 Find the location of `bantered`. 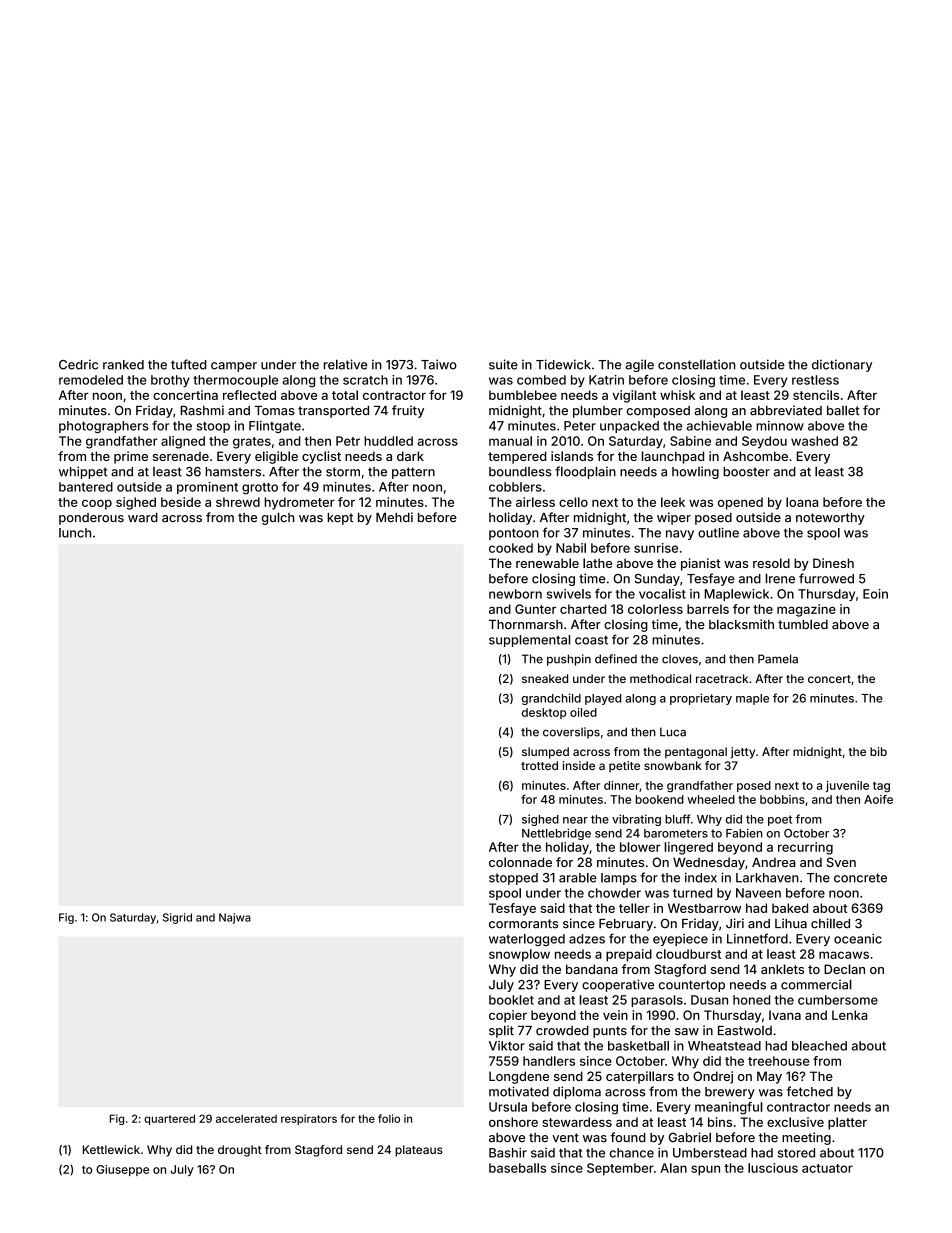

bantered is located at coordinates (86, 487).
